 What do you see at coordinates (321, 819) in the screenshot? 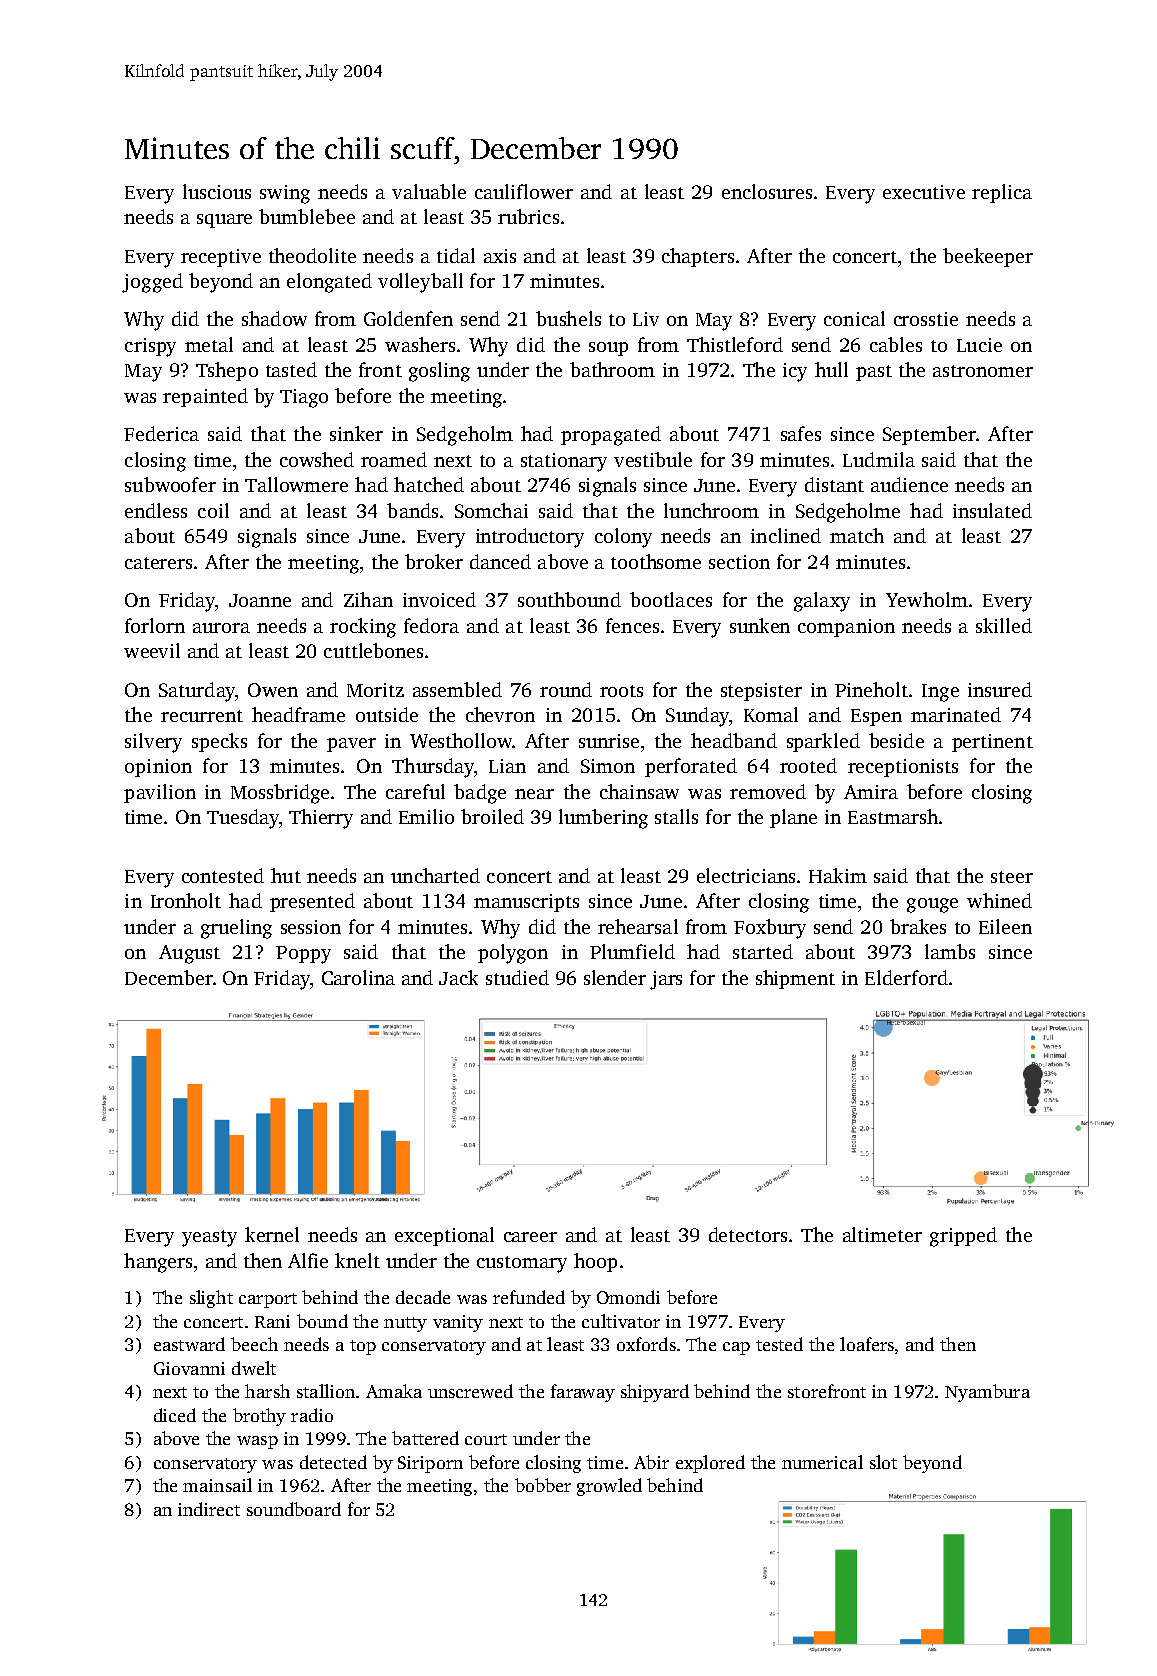
I see `Thierry` at bounding box center [321, 819].
